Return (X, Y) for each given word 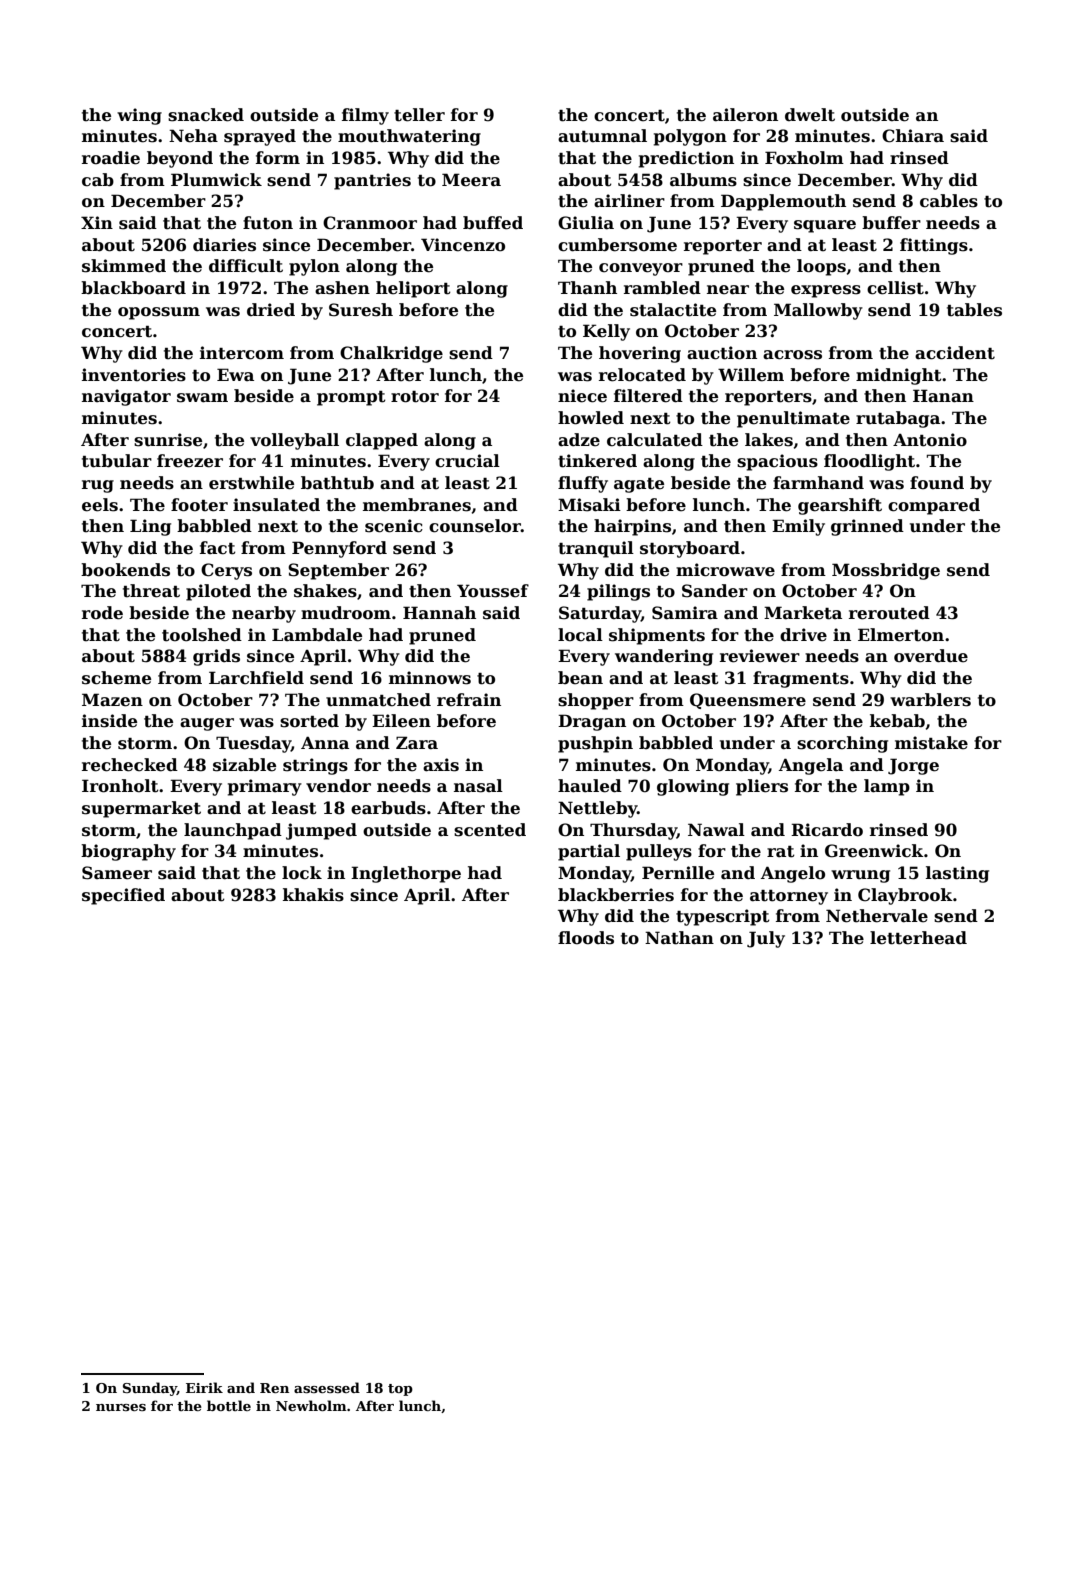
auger (207, 724)
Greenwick (874, 851)
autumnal (602, 136)
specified (123, 896)
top (400, 1390)
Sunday (150, 1389)
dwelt (810, 115)
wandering (664, 657)
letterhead (918, 938)
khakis (313, 895)
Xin (97, 222)
